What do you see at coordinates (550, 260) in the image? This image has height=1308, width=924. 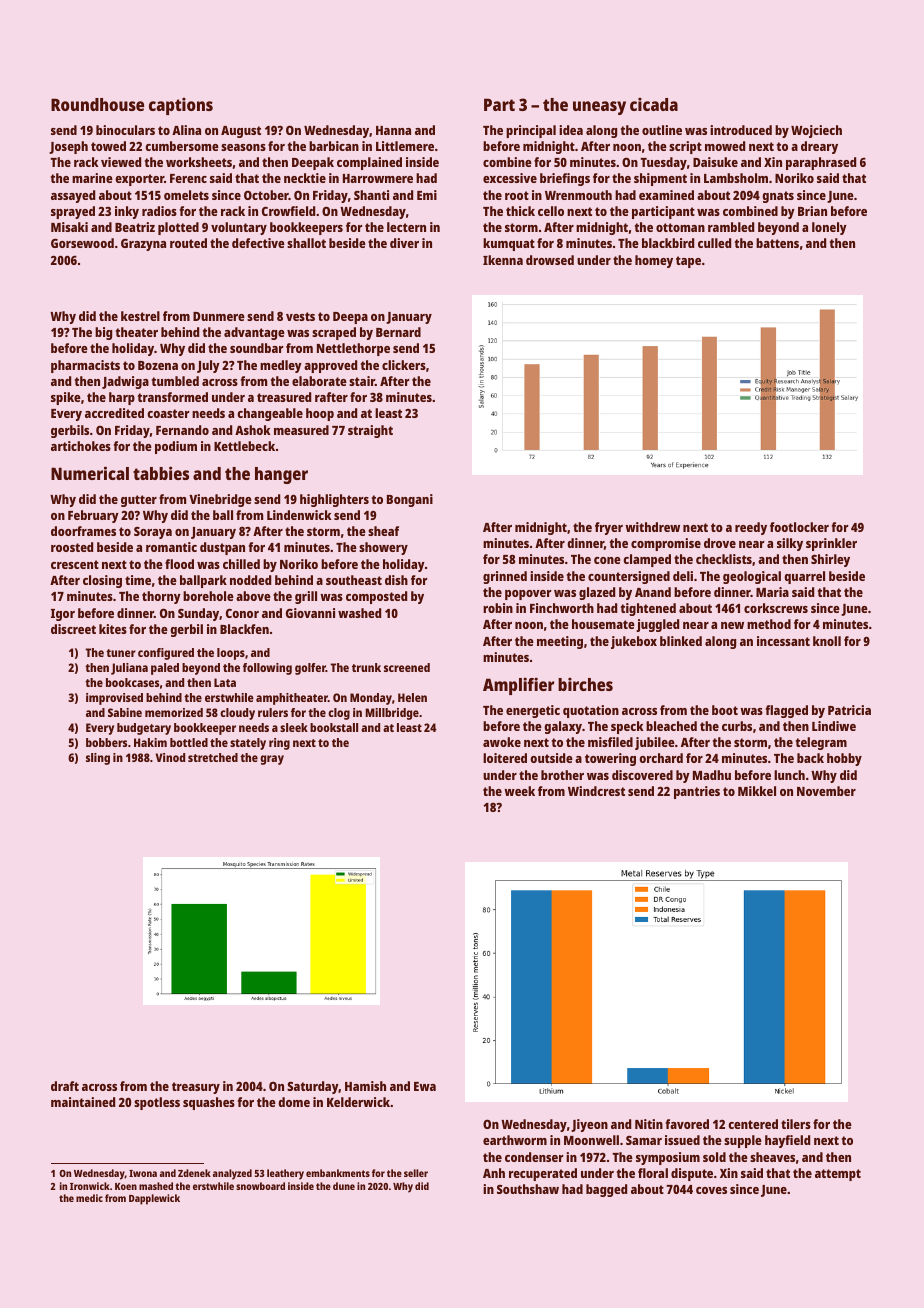 I see `drowsed` at bounding box center [550, 260].
